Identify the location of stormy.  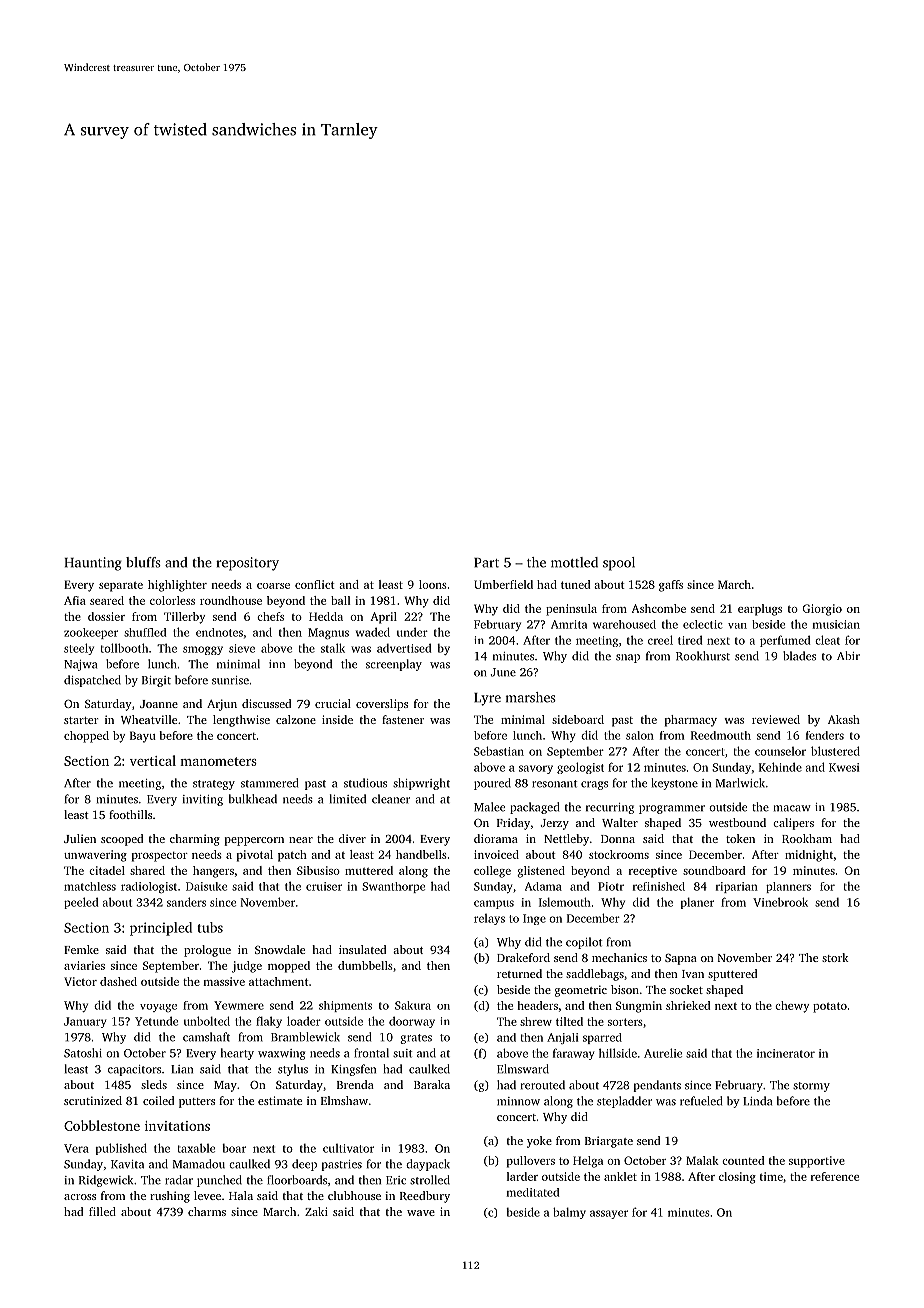
(811, 1087).
